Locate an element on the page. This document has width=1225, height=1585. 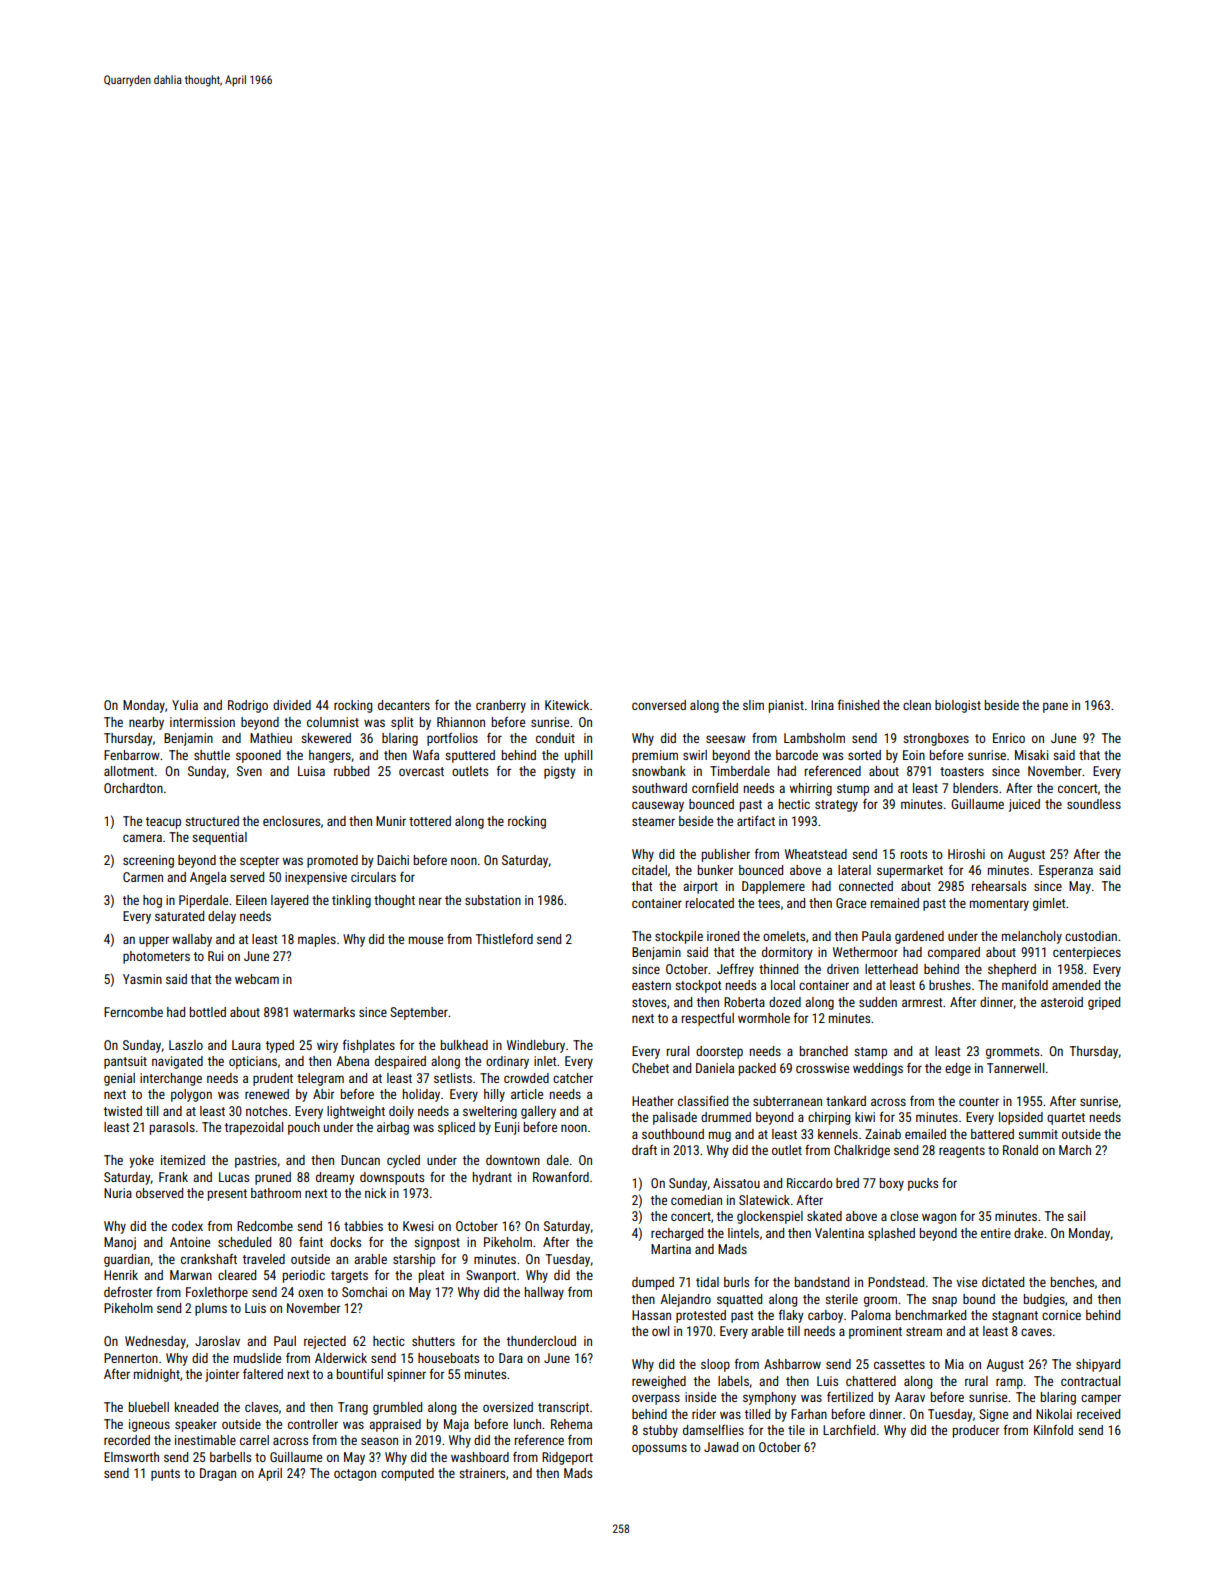
Marwan is located at coordinates (191, 1275).
